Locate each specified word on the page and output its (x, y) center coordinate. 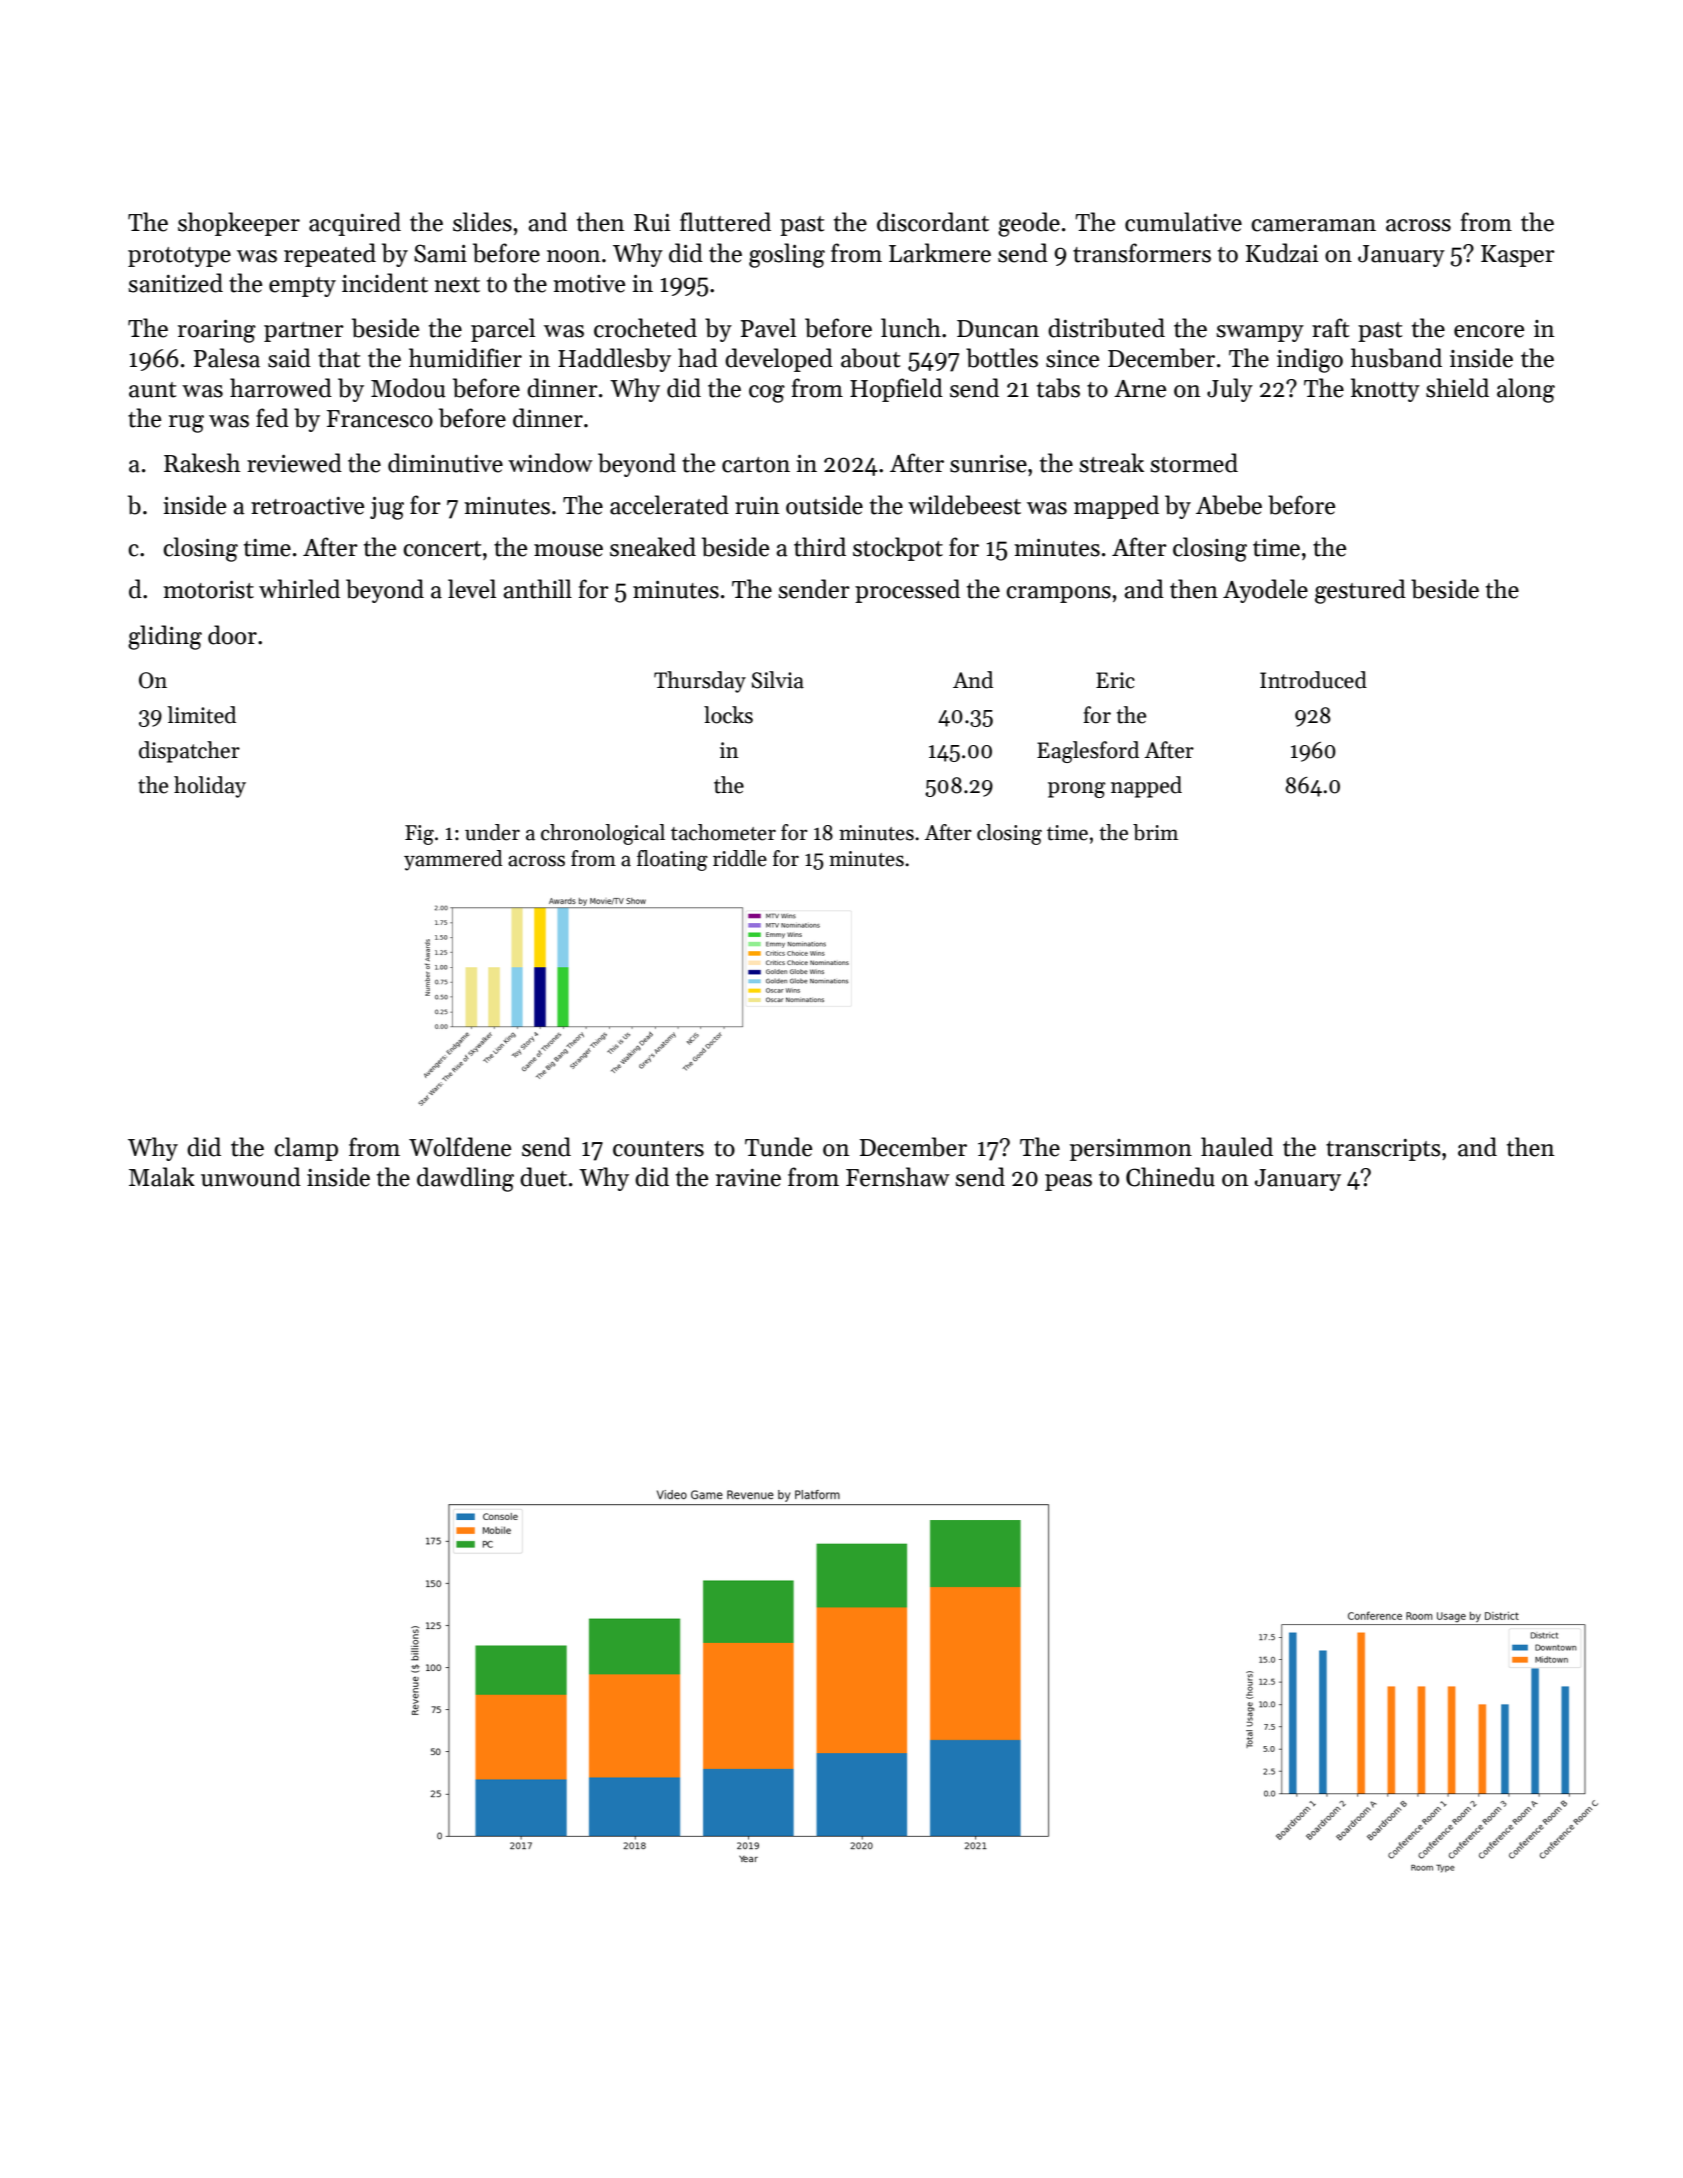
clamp (306, 1149)
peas (1068, 1182)
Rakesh (202, 463)
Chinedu (1170, 1177)
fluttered (725, 222)
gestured (1360, 591)
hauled (1237, 1147)
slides (482, 222)
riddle (740, 858)
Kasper (1518, 256)
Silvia (778, 680)
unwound (251, 1177)
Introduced (1313, 680)
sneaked (653, 547)
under (492, 832)
